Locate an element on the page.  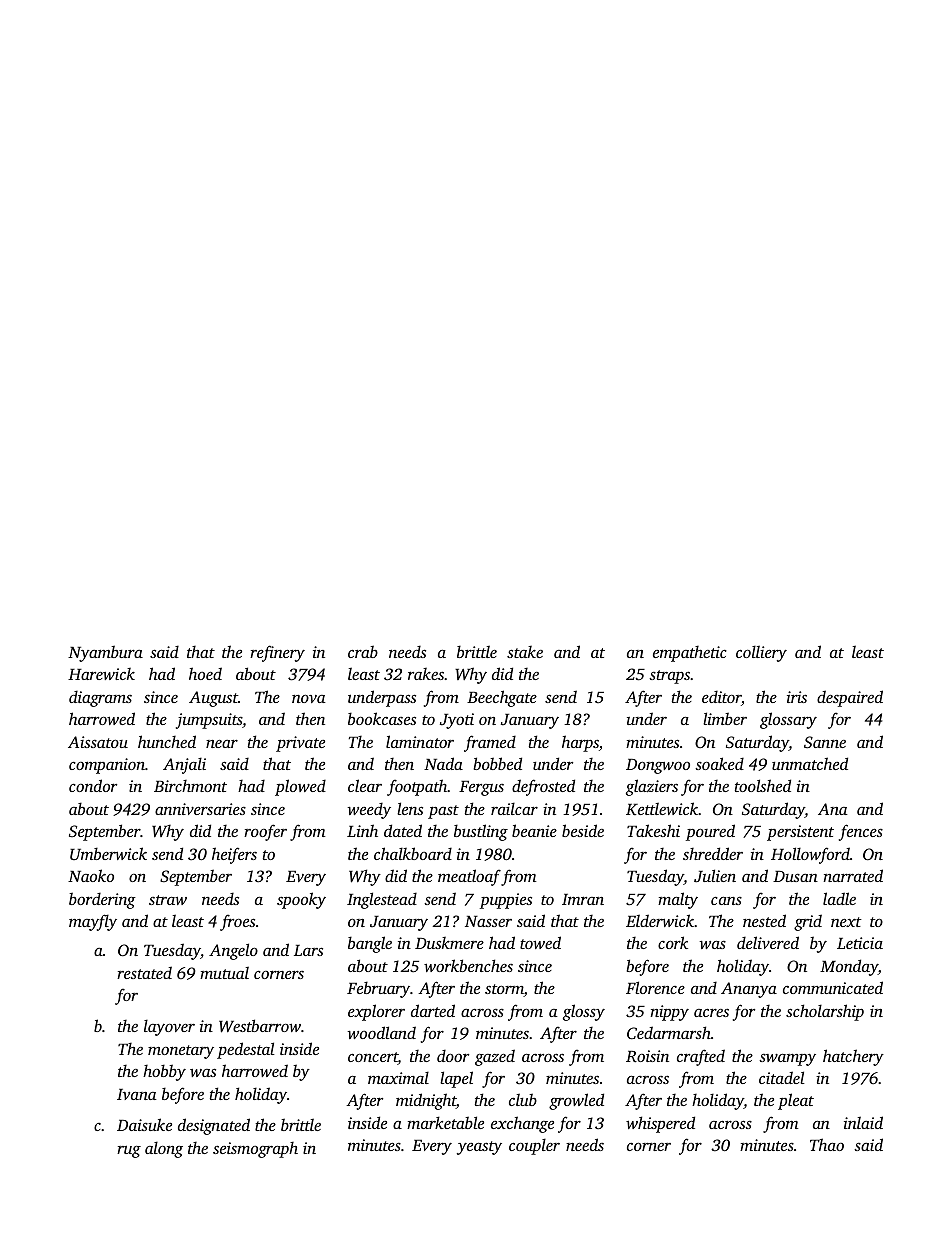
refinery is located at coordinates (277, 653).
